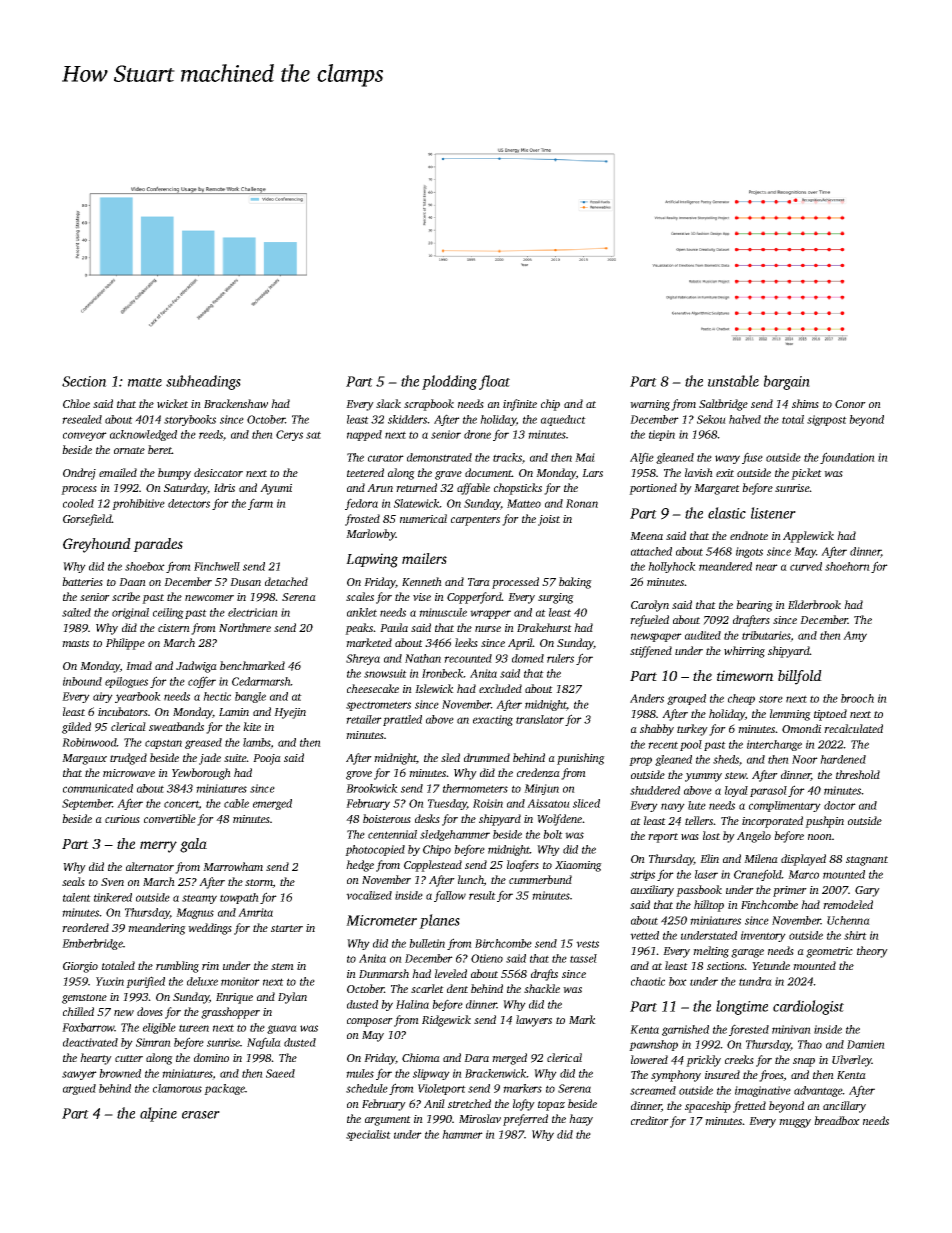 This screenshot has height=1233, width=952. I want to click on plodding, so click(449, 382).
